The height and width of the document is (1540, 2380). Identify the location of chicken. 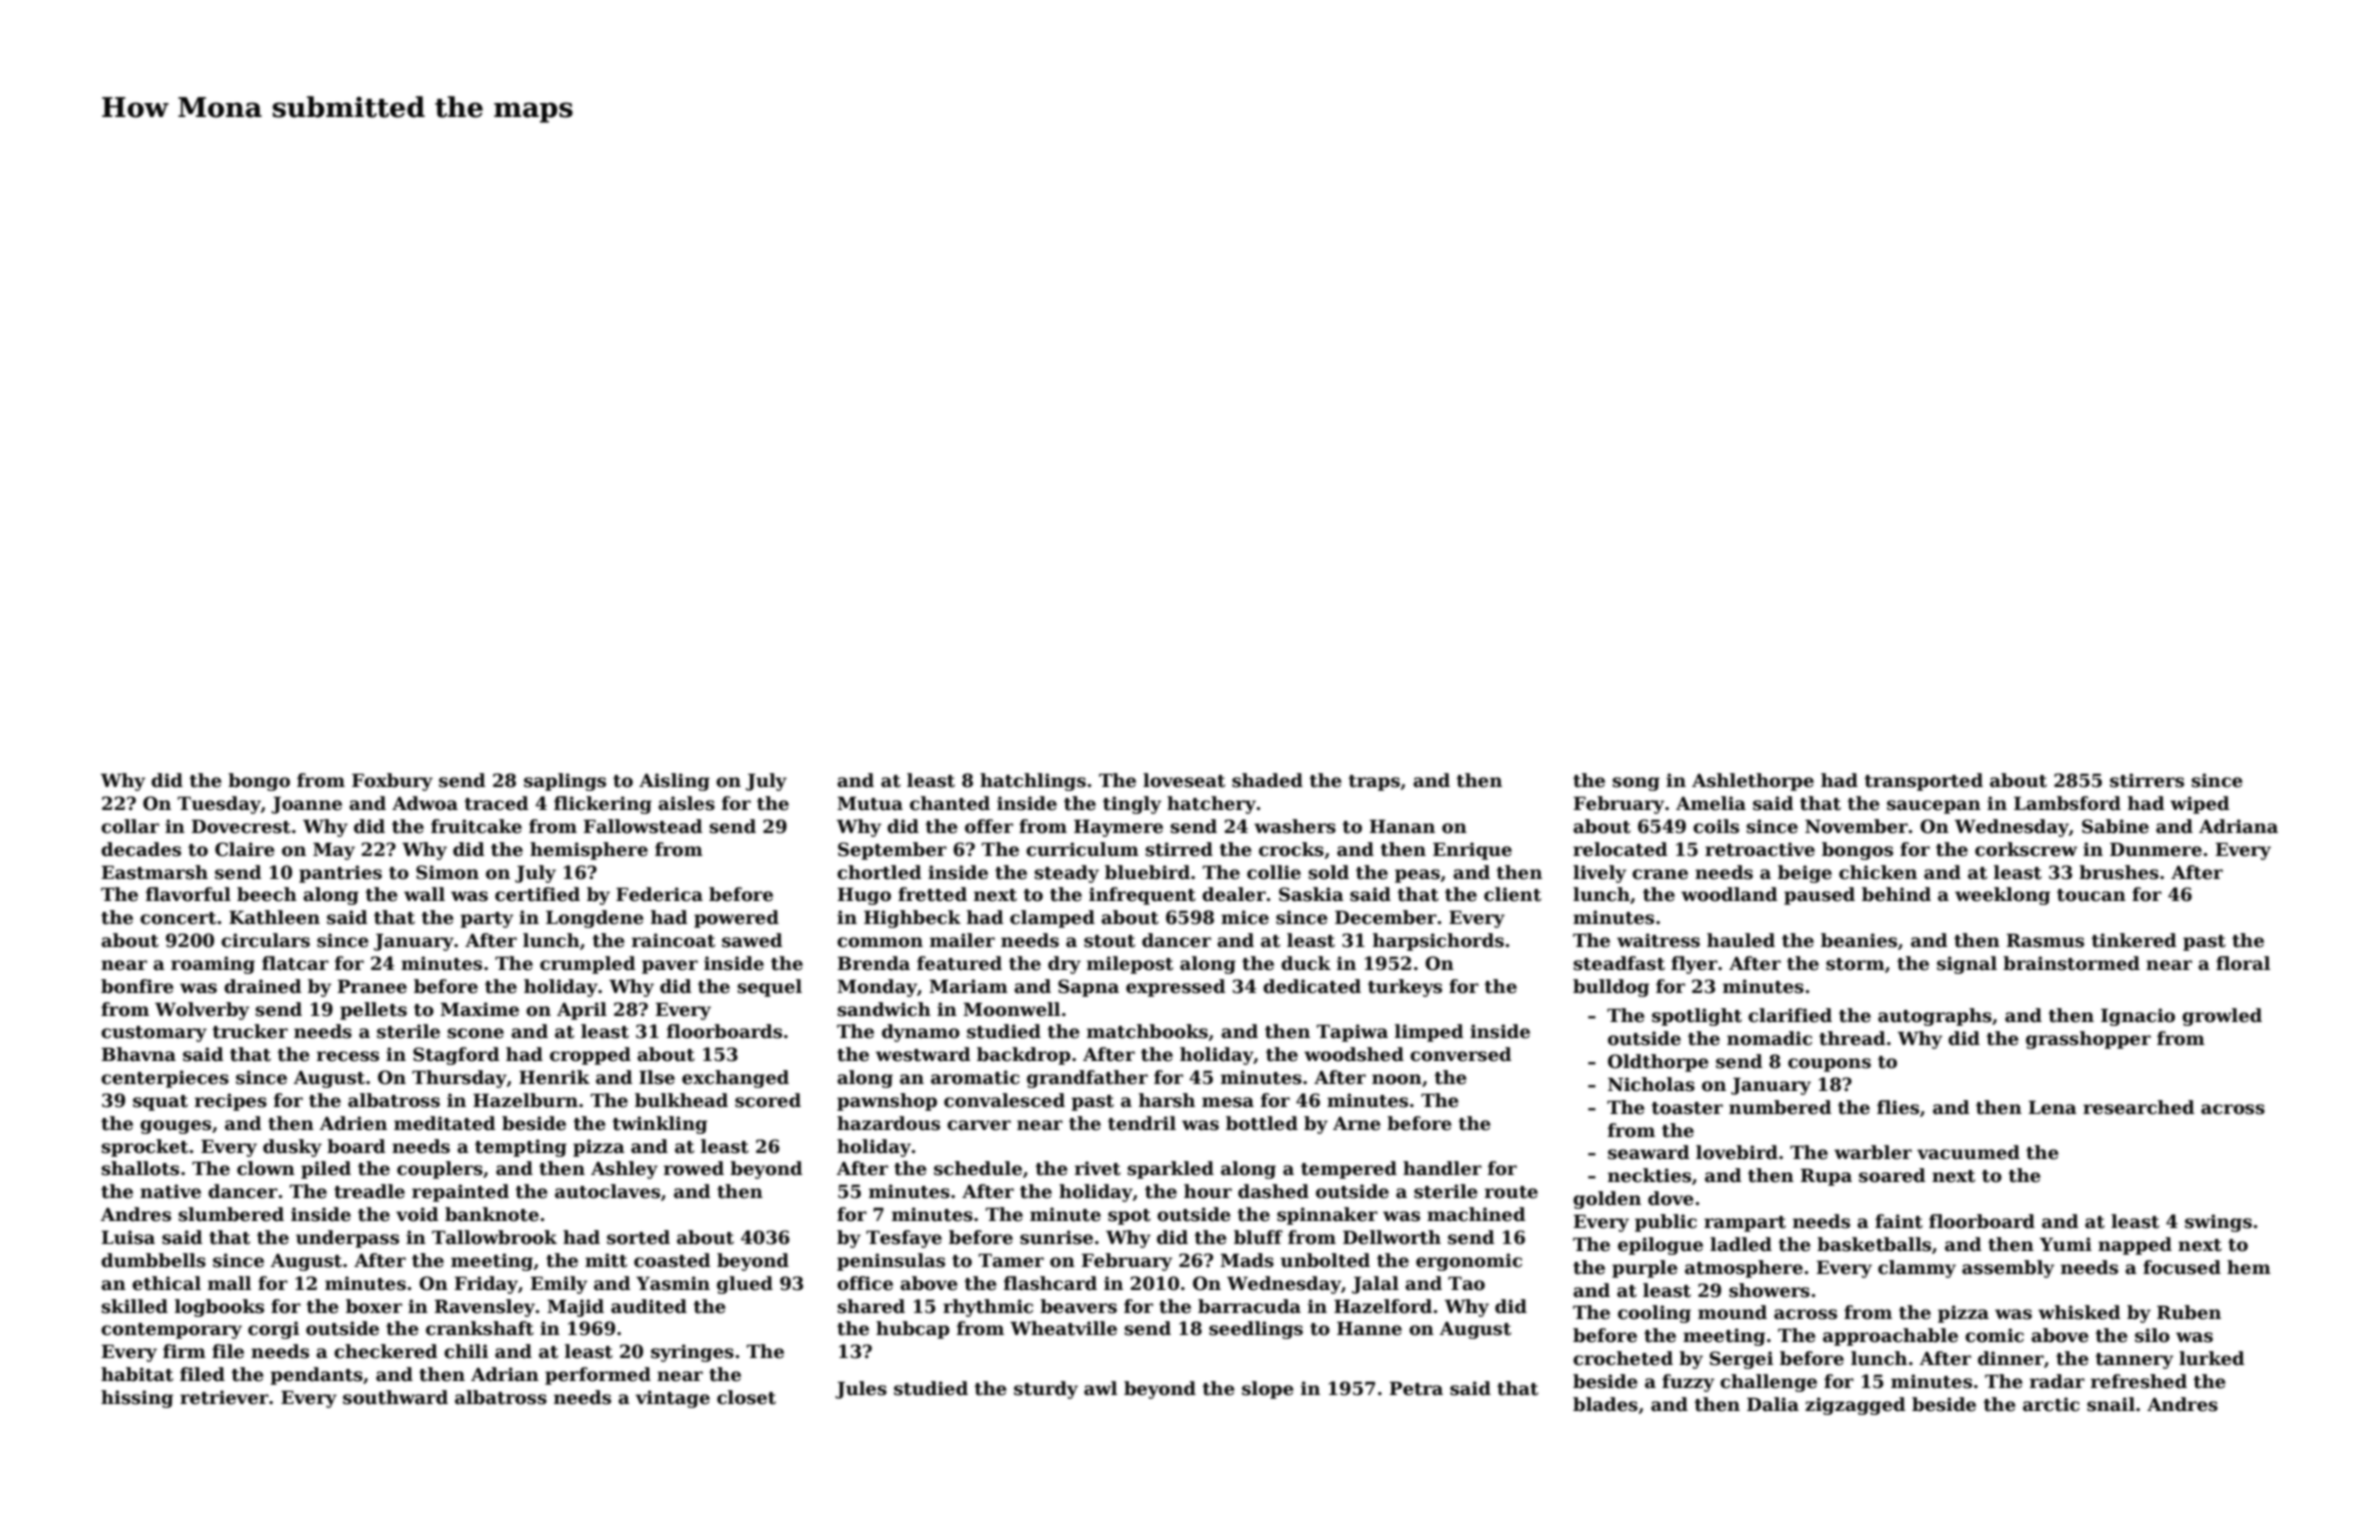
(1878, 872).
